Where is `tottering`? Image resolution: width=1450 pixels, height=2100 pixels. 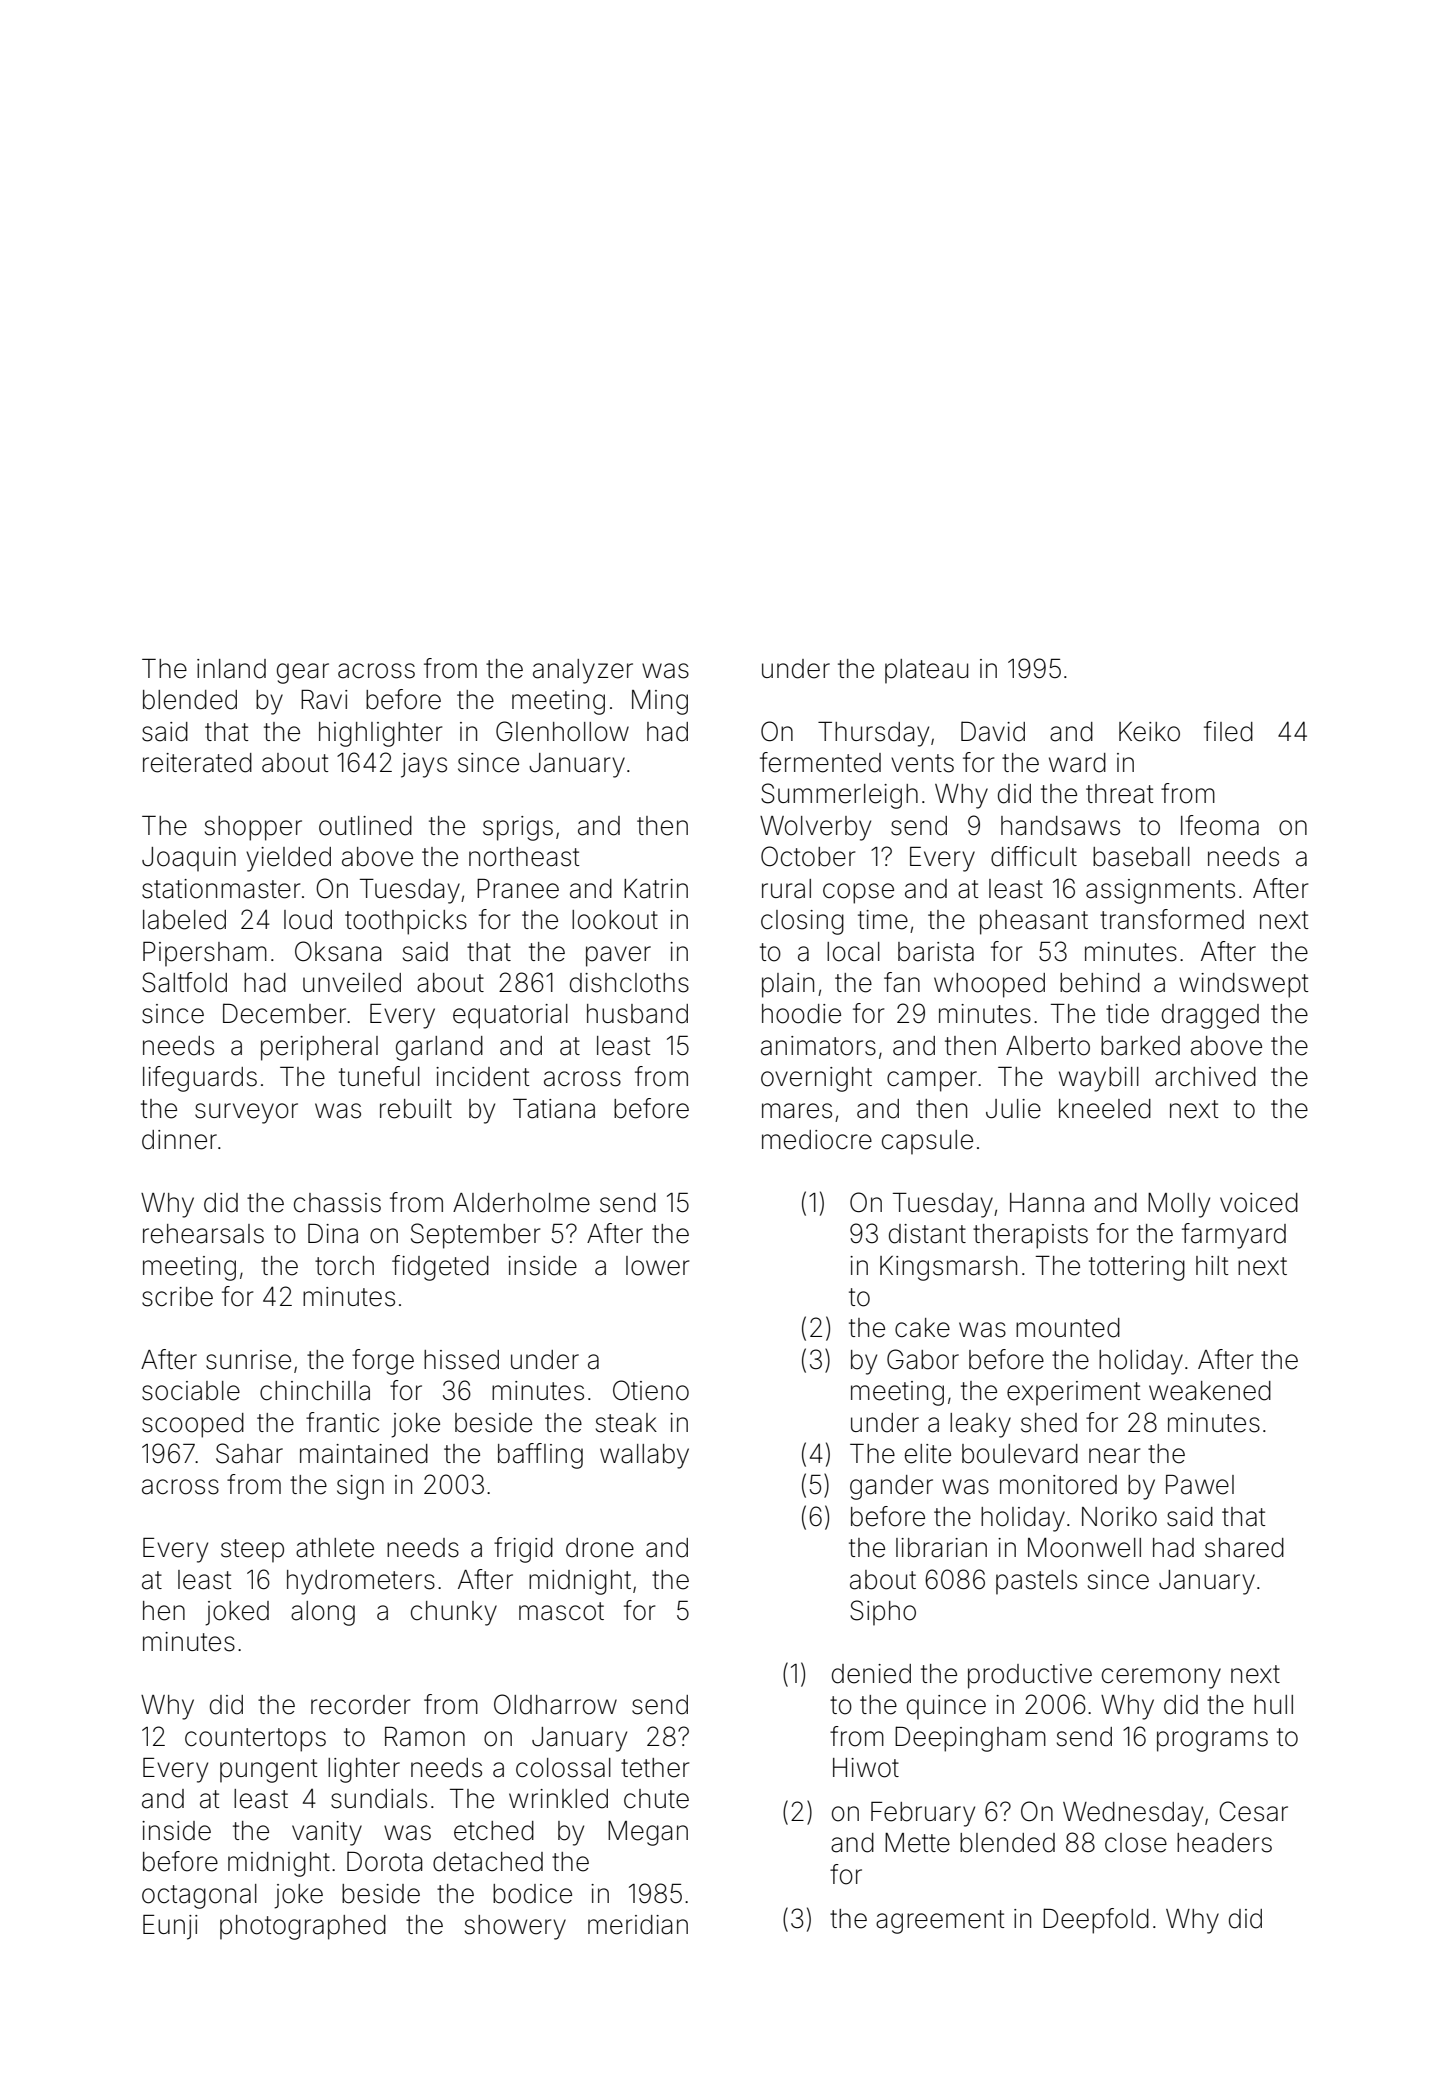
tottering is located at coordinates (1137, 1268).
